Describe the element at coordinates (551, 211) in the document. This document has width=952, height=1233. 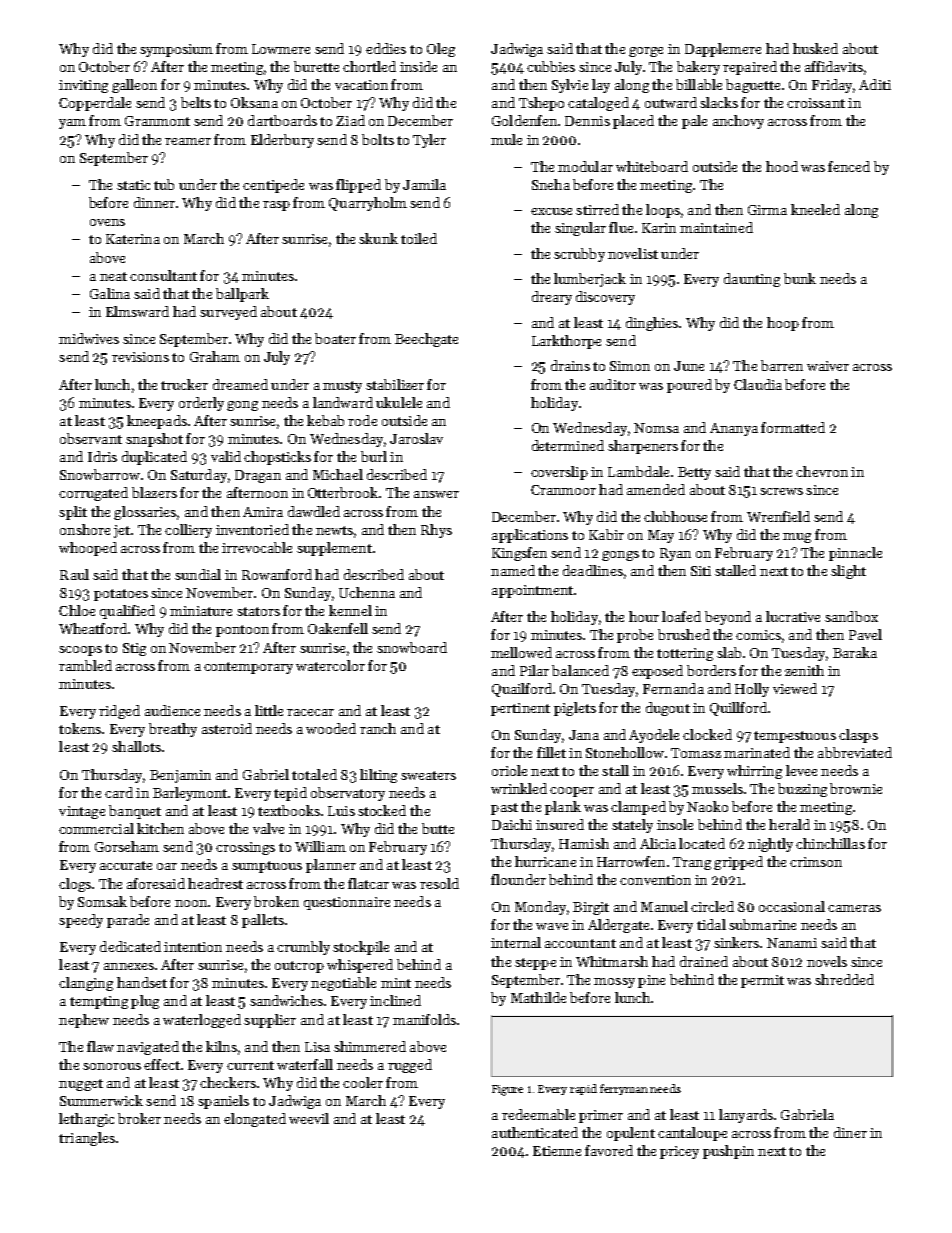
I see `excuse` at that location.
